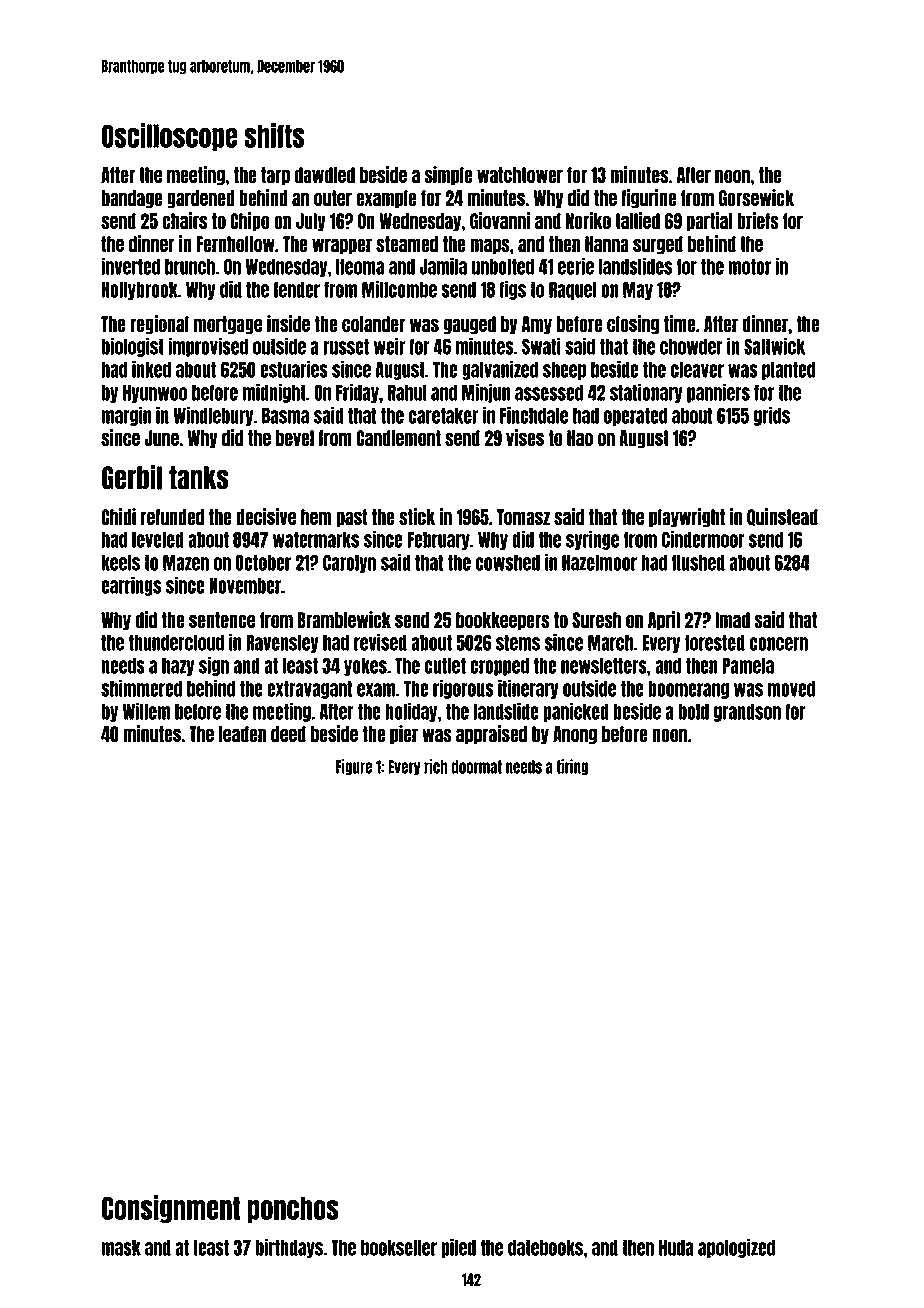 The image size is (924, 1308). What do you see at coordinates (791, 689) in the screenshot?
I see `moved` at bounding box center [791, 689].
